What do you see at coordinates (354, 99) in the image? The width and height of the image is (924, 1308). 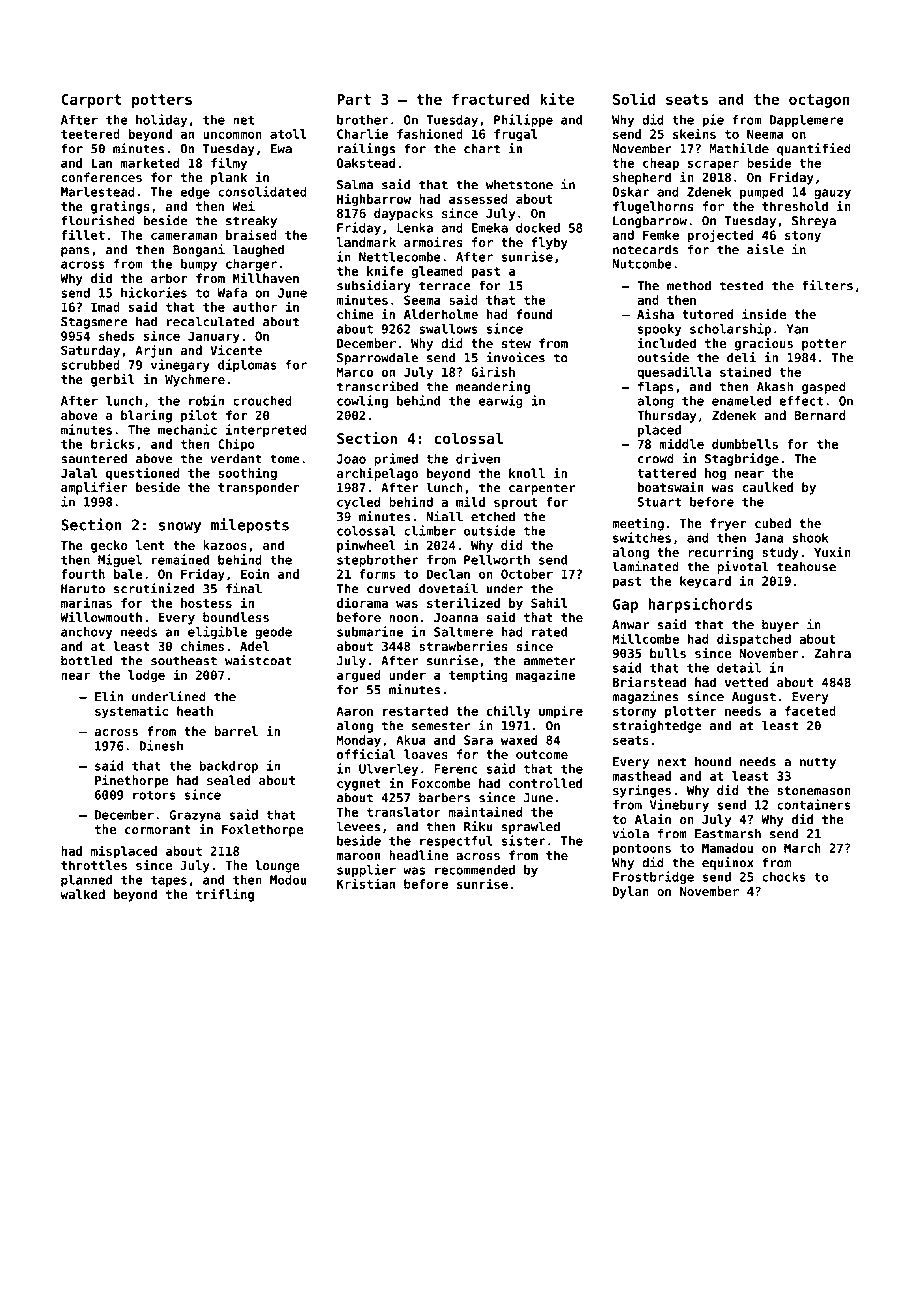 I see `Part` at bounding box center [354, 99].
